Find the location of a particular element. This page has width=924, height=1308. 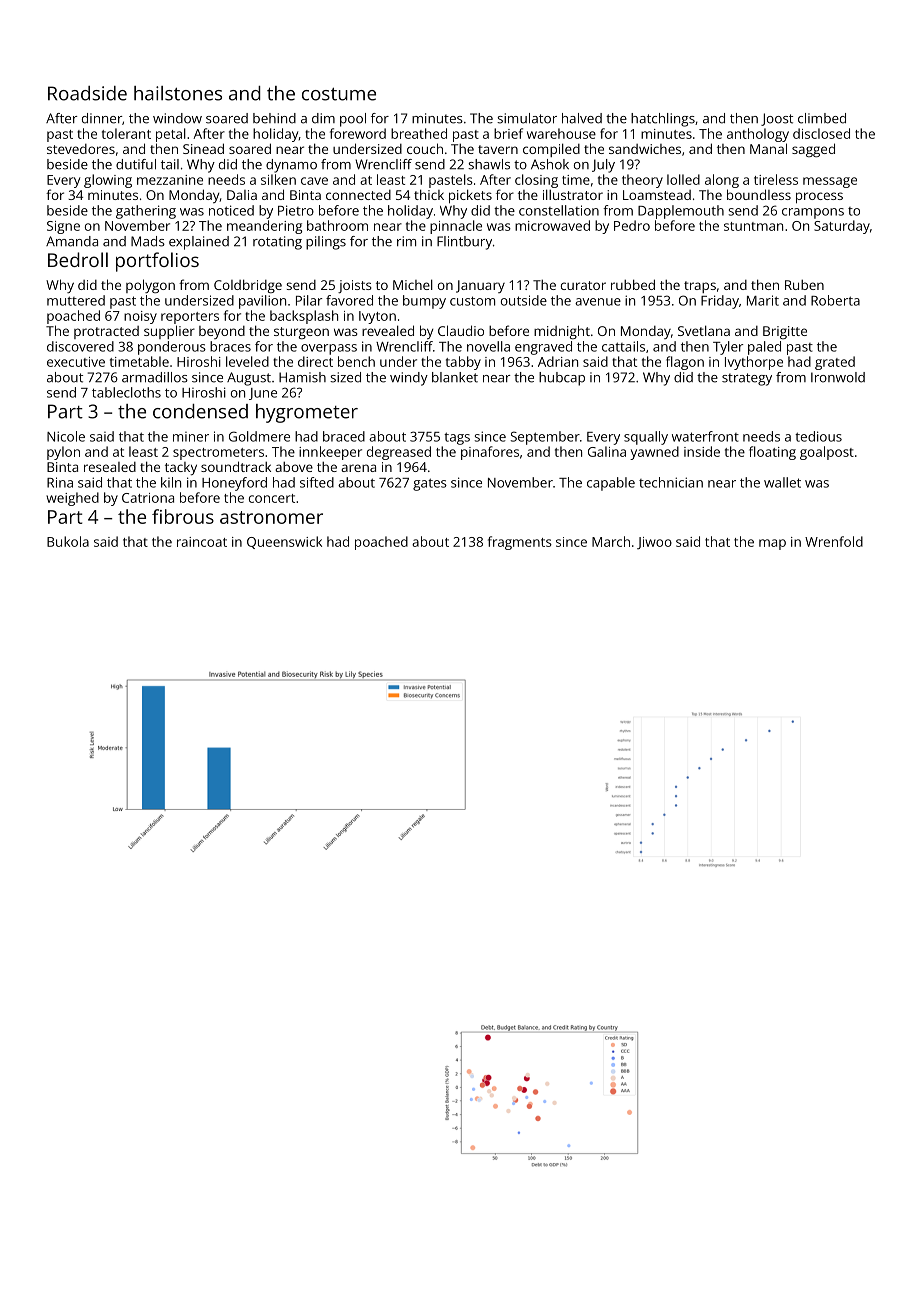

Amanda is located at coordinates (72, 241).
